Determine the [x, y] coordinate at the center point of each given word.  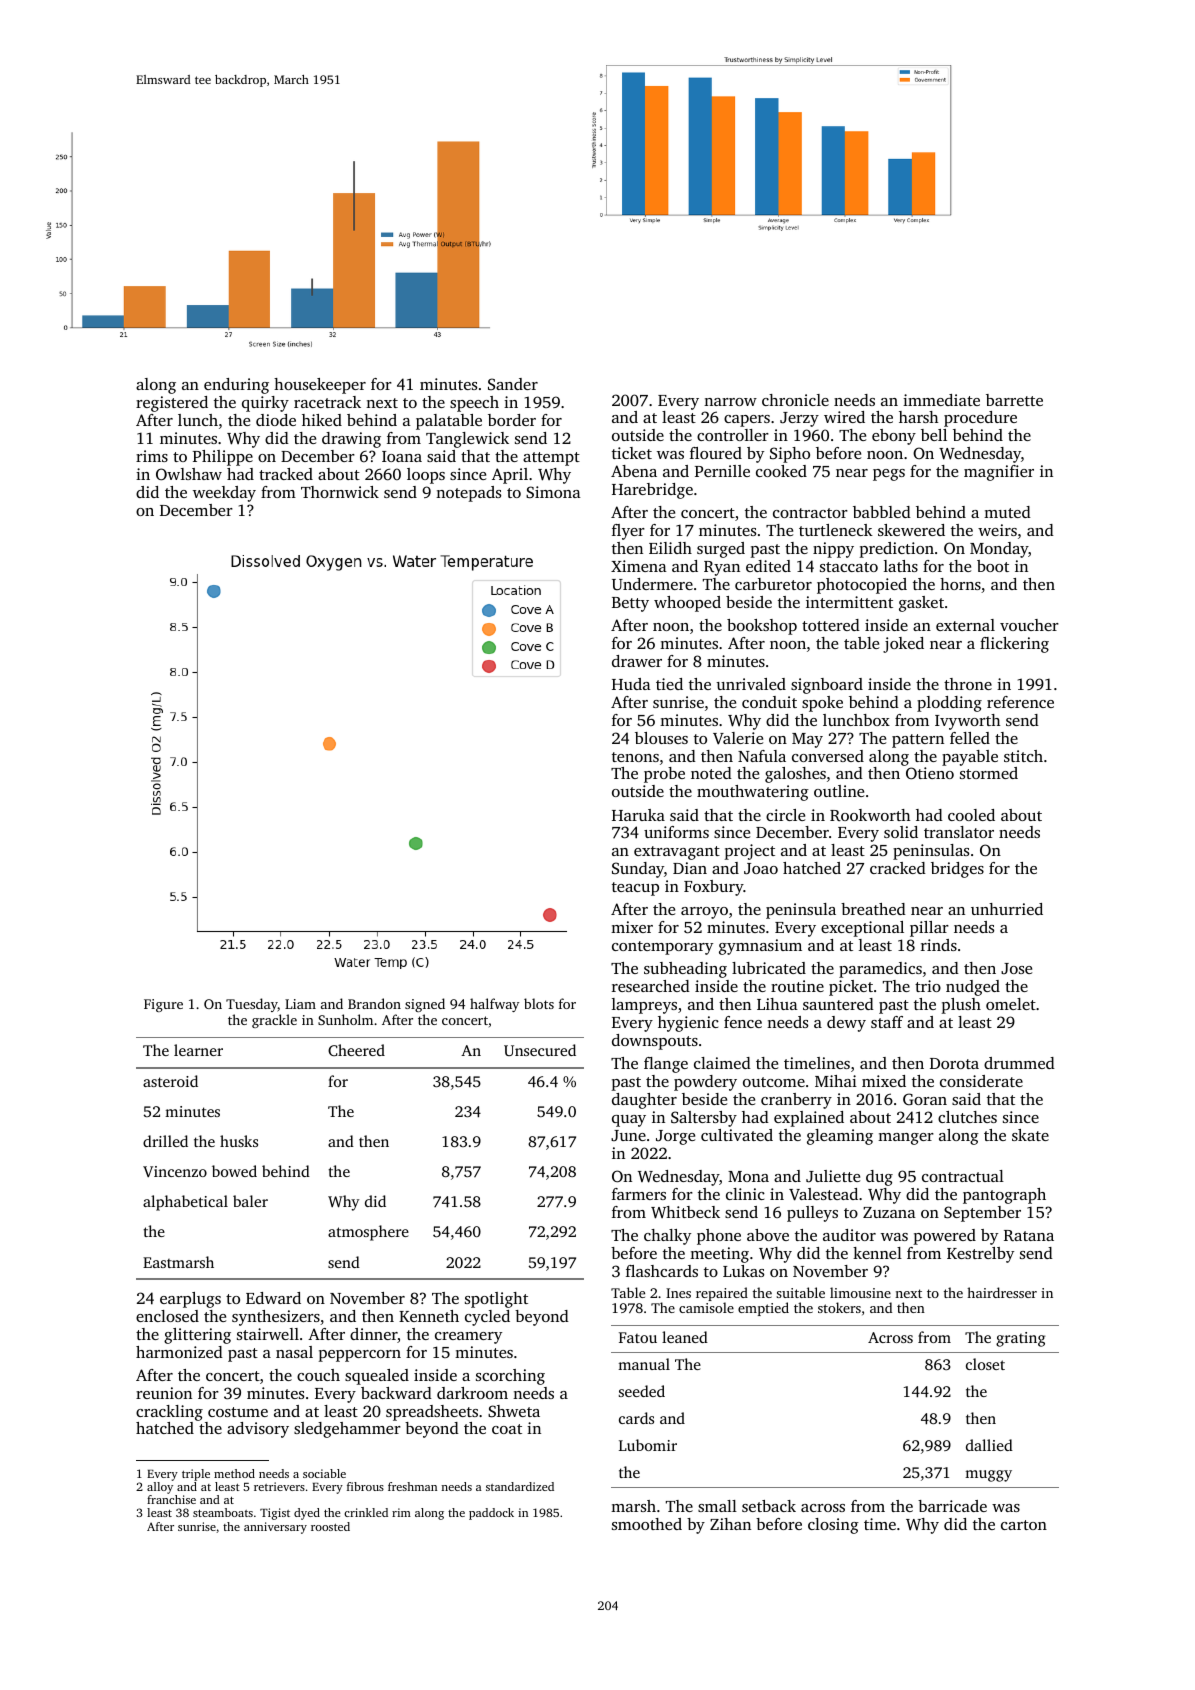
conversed [828, 756]
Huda [631, 684]
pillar [929, 929]
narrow [730, 402]
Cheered [356, 1050]
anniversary [275, 1528]
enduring [236, 386]
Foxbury [714, 888]
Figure [163, 1005]
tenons [635, 757]
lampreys [644, 1006]
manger [906, 1139]
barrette [1014, 400]
